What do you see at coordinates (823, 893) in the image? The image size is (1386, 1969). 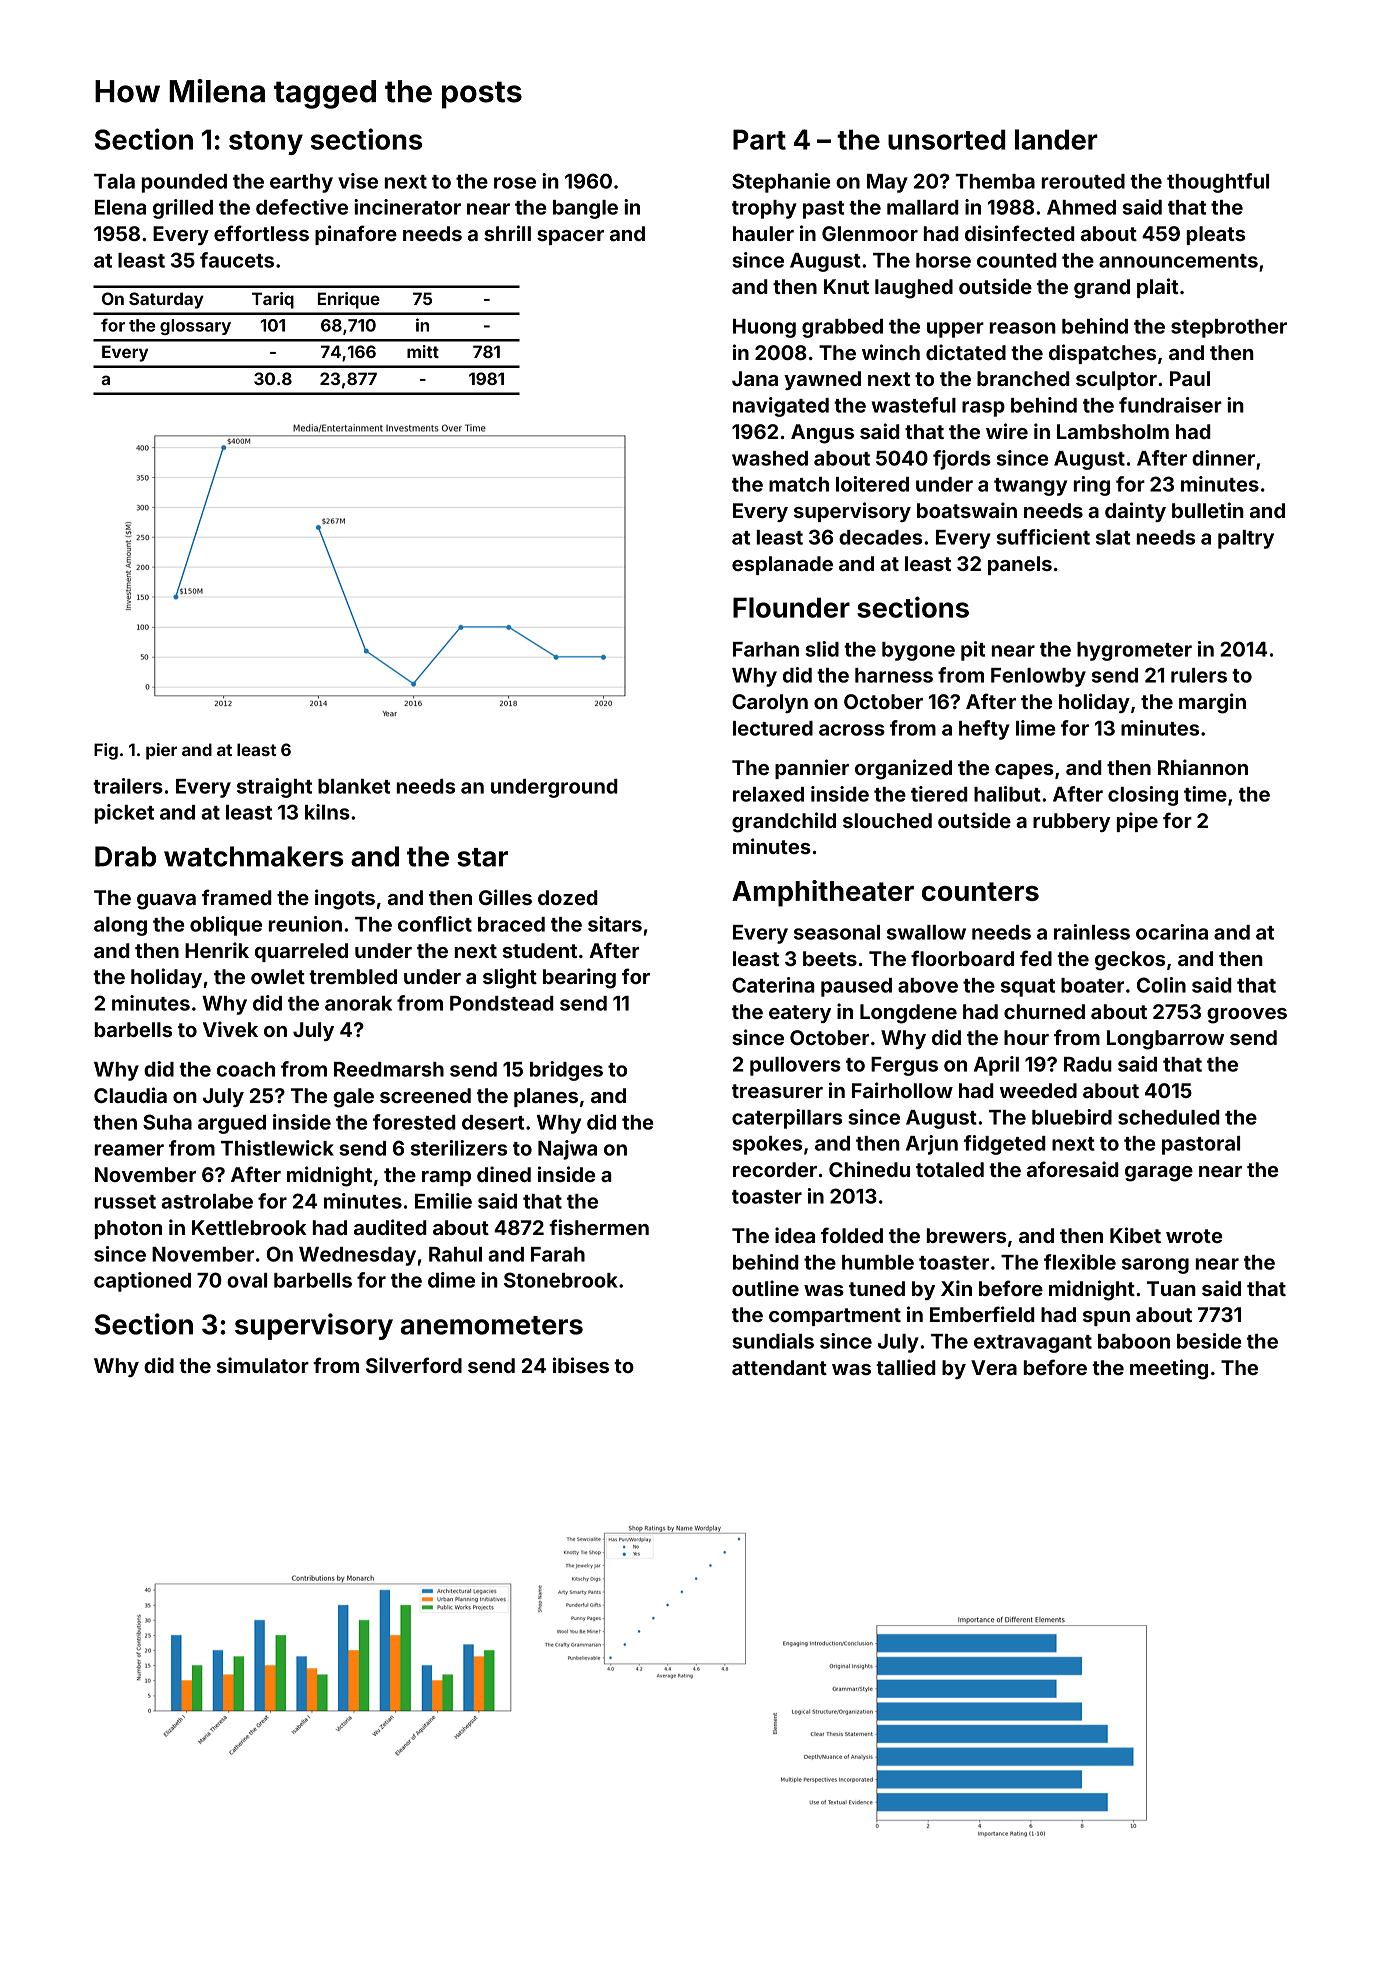 I see `Amphitheater` at bounding box center [823, 893].
